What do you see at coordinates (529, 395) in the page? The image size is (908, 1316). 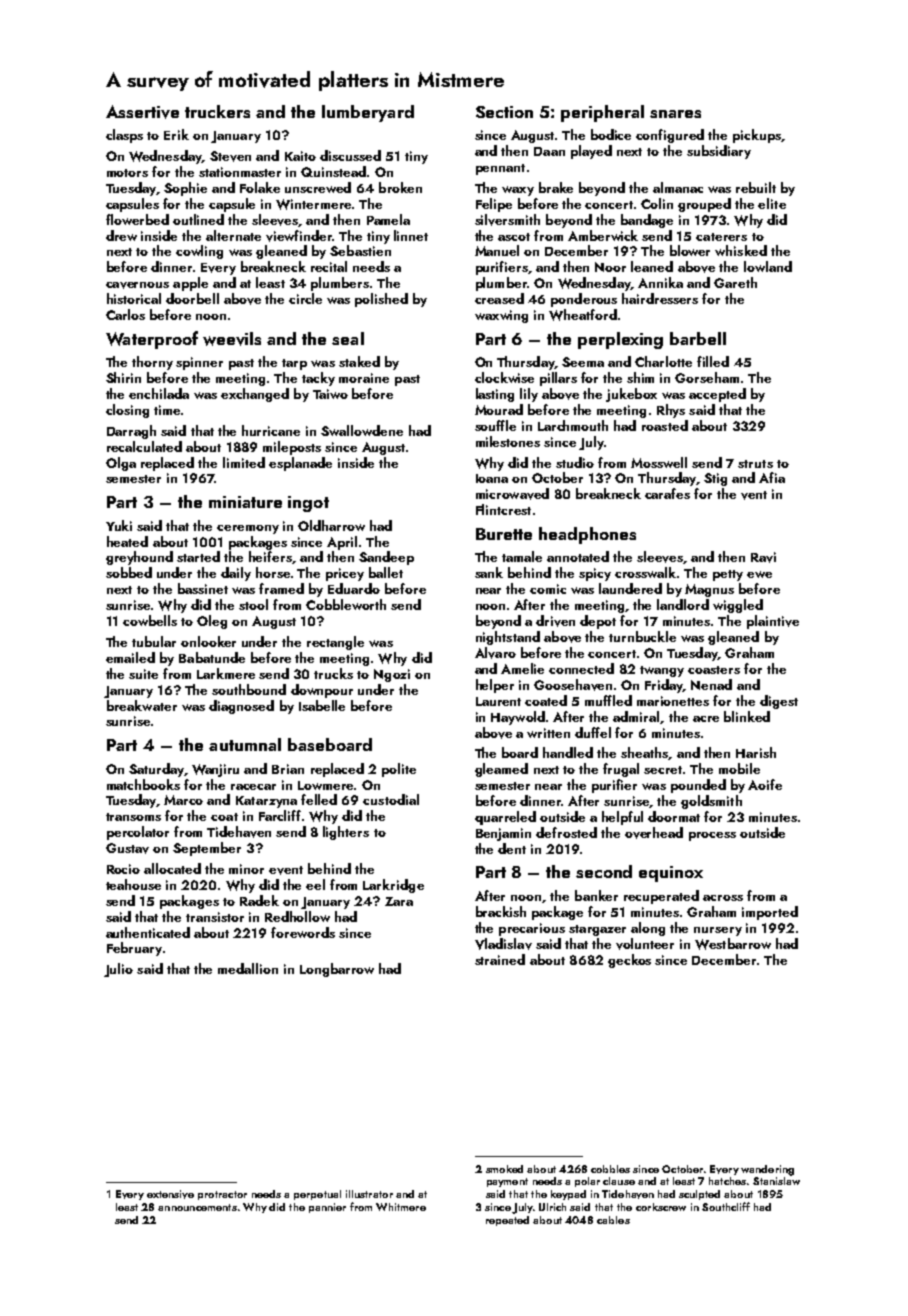 I see `lily` at bounding box center [529, 395].
